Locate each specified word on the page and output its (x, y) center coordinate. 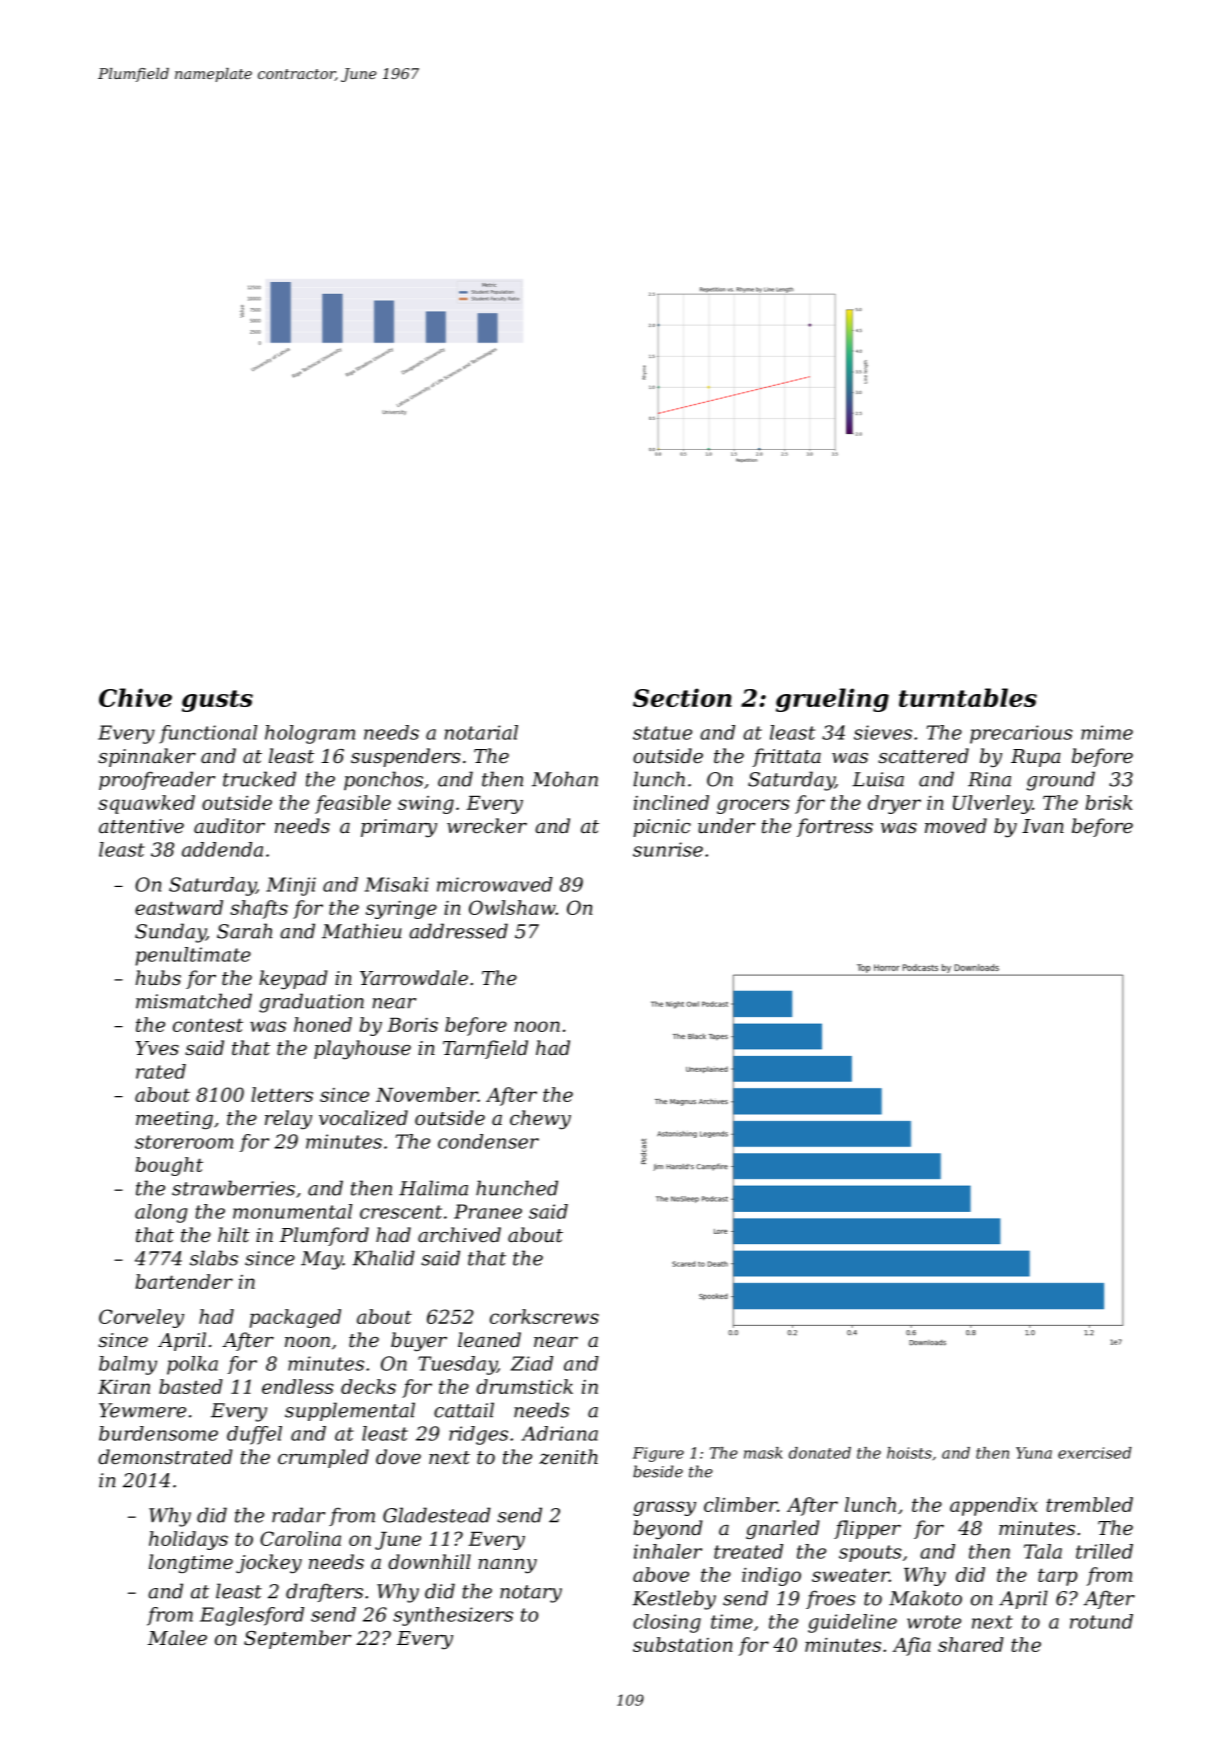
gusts (217, 701)
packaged (295, 1318)
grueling (832, 700)
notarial (481, 732)
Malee (177, 1637)
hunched (517, 1188)
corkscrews (544, 1316)
